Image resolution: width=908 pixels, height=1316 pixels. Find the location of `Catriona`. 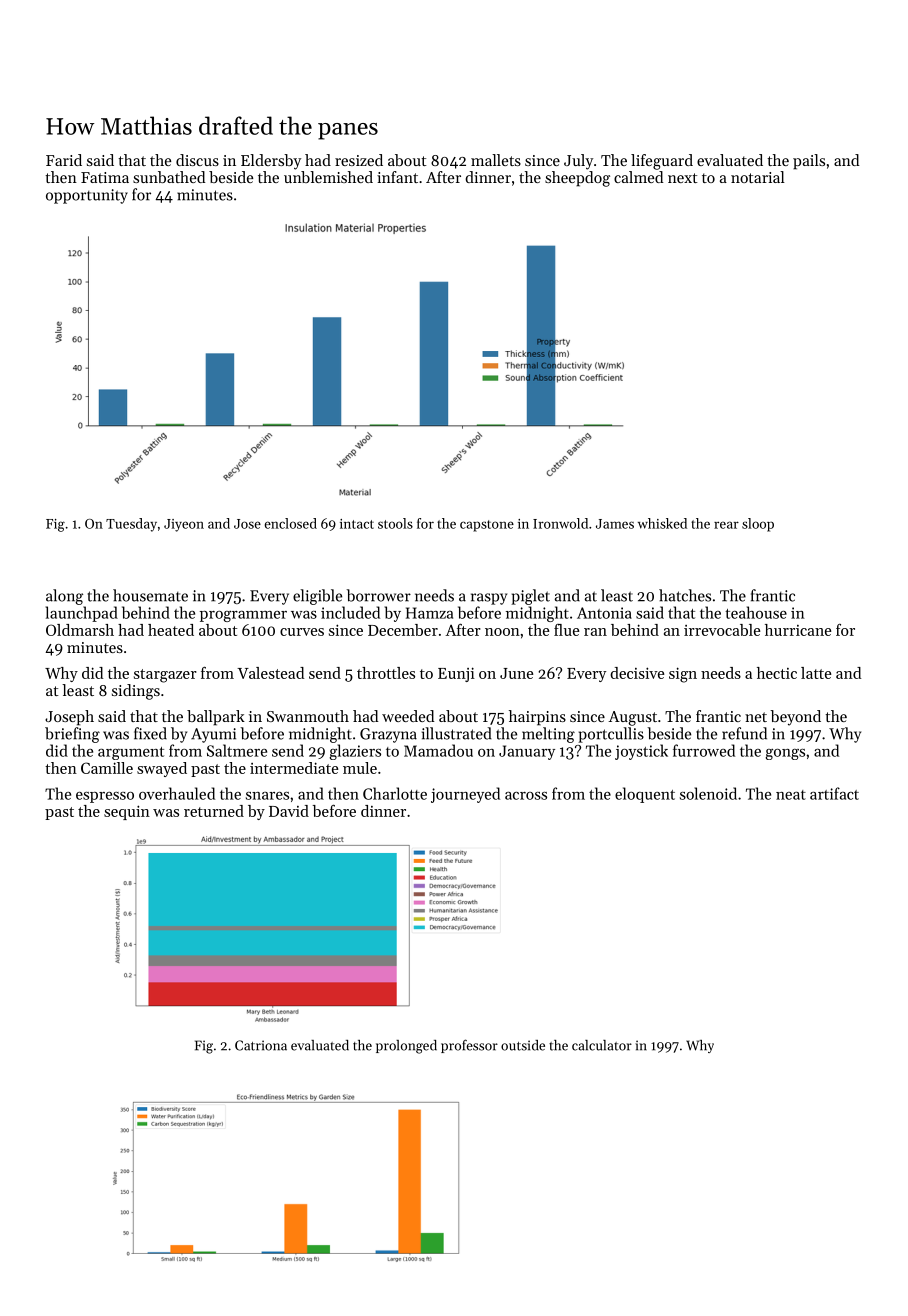

Catriona is located at coordinates (261, 1045).
